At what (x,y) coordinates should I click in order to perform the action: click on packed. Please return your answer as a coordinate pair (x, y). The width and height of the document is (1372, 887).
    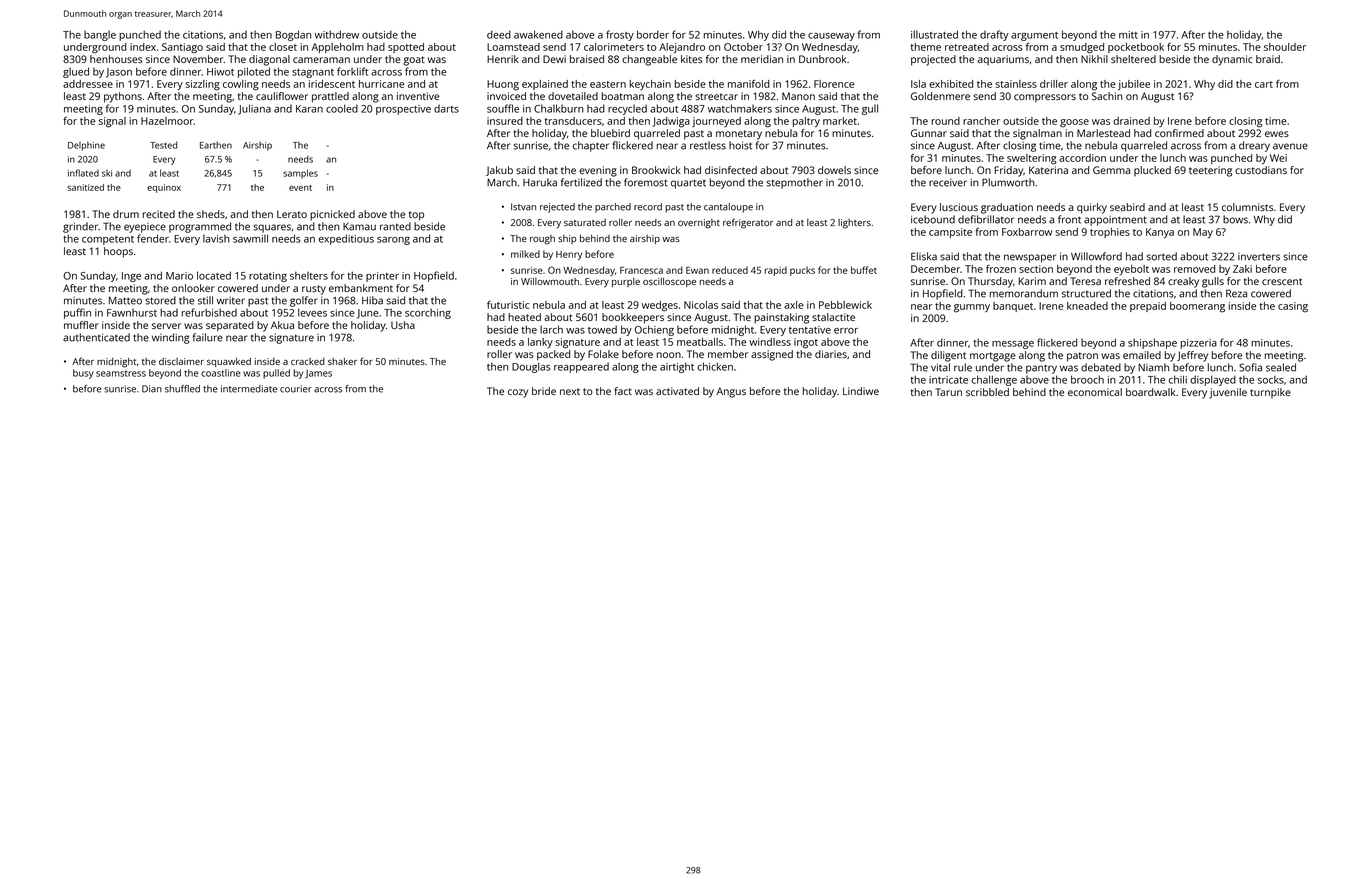
    Looking at the image, I should click on (553, 355).
